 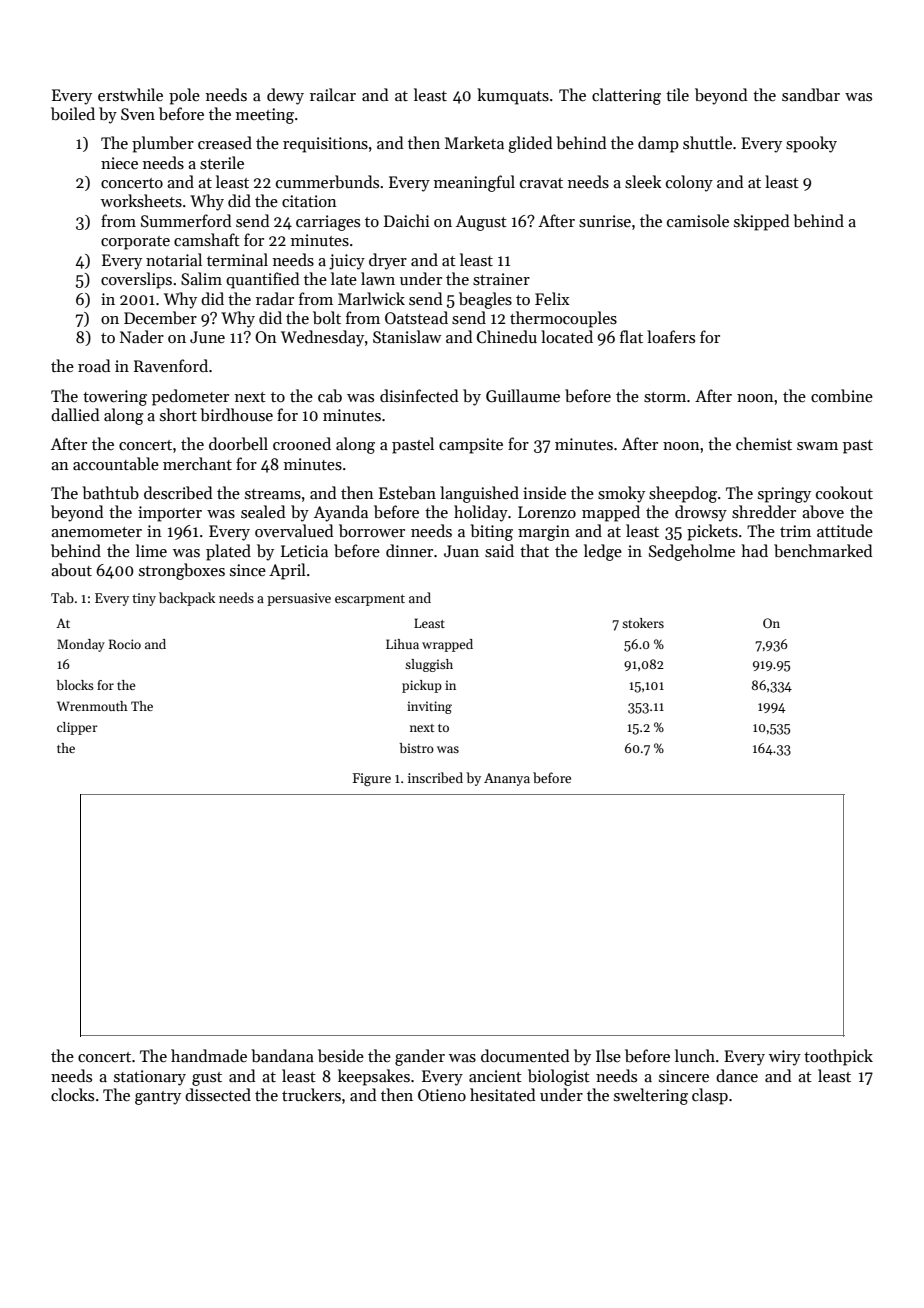 I want to click on handmade, so click(x=209, y=1055).
